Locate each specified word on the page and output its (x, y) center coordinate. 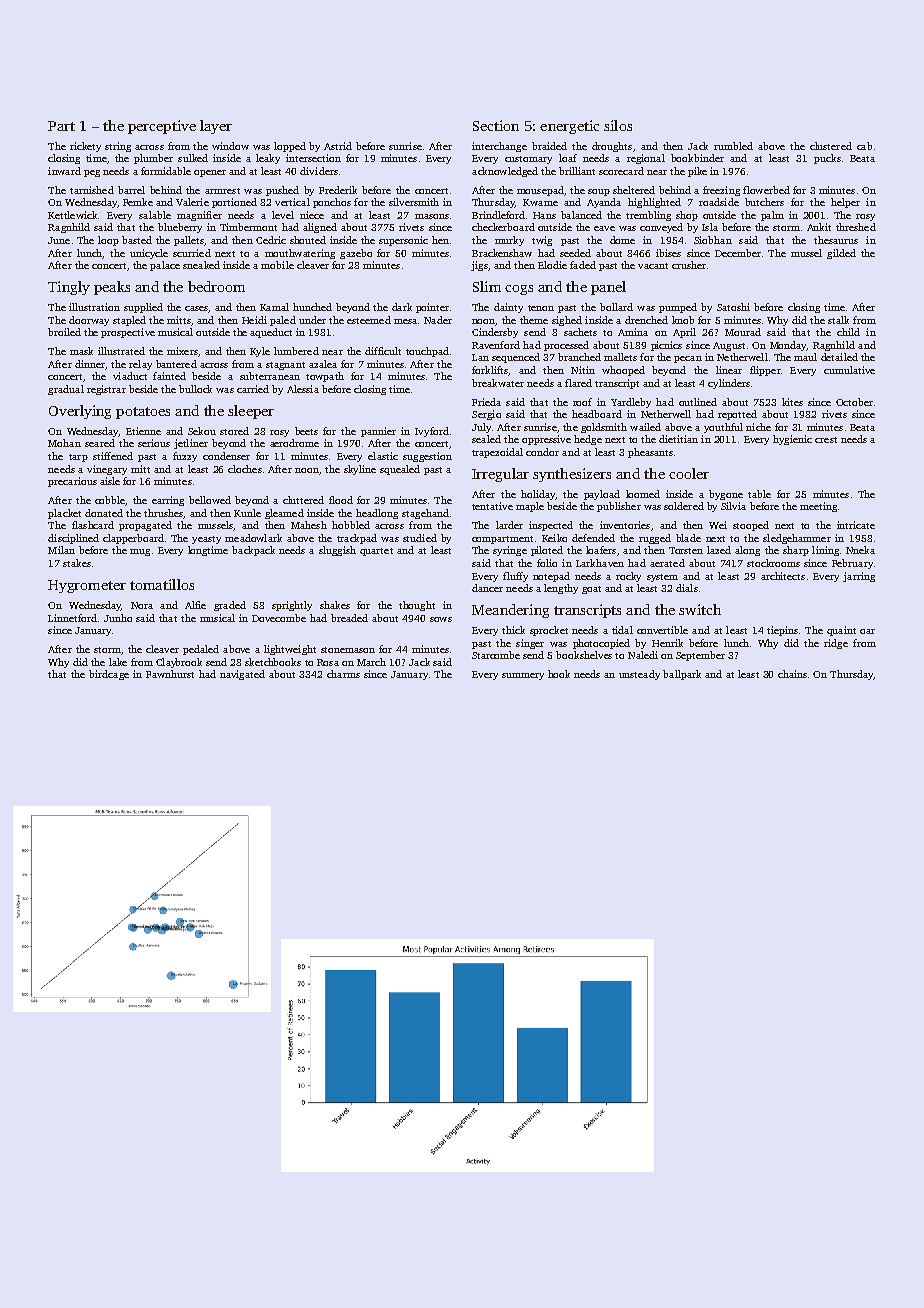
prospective (128, 333)
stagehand (425, 514)
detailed (839, 357)
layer (216, 127)
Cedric (271, 240)
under (312, 320)
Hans (544, 215)
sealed (486, 439)
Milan (61, 550)
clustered (831, 146)
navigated (242, 675)
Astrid (338, 146)
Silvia (733, 506)
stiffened (113, 456)
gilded (841, 254)
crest (826, 440)
